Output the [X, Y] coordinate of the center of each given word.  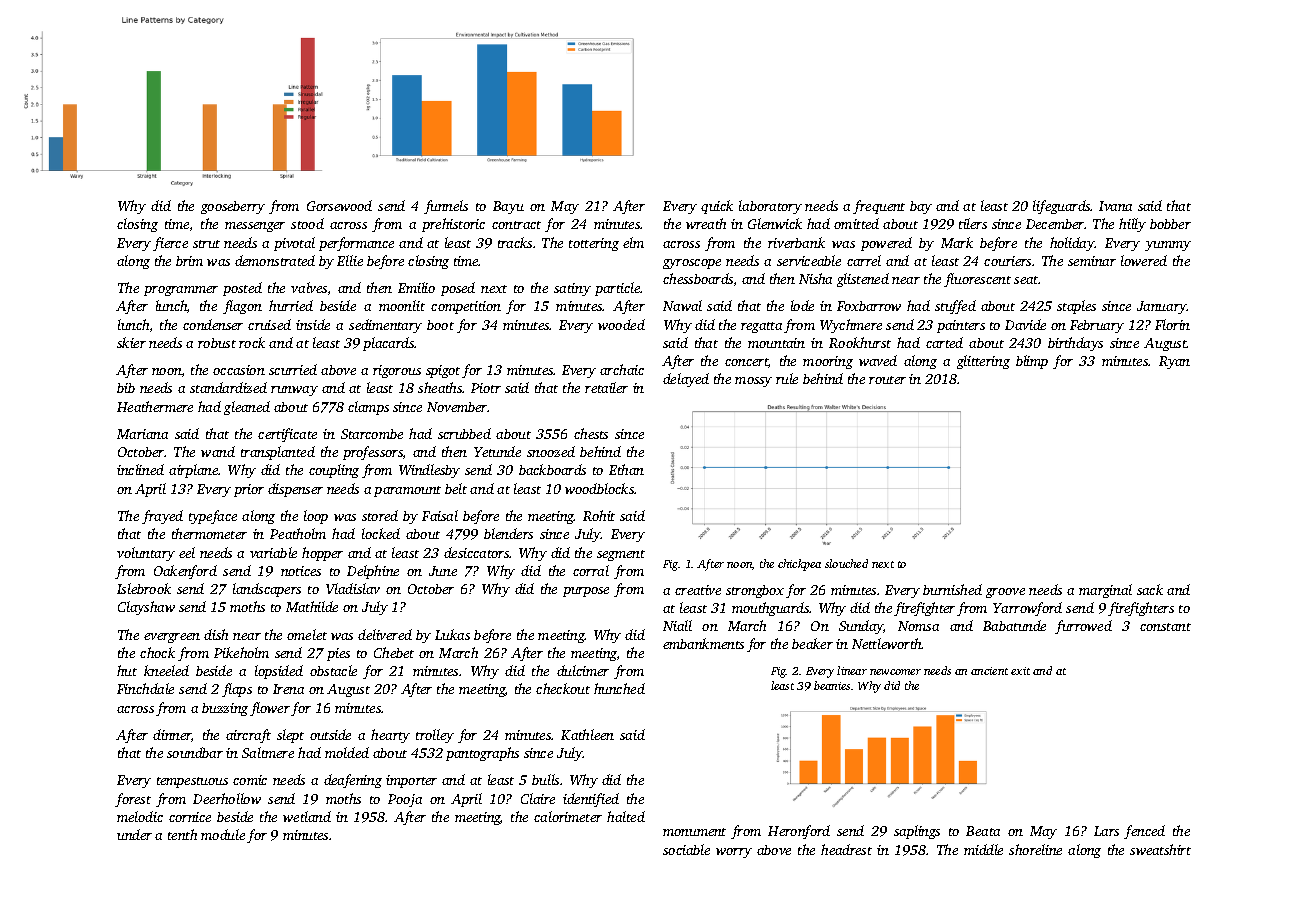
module [223, 834]
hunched [619, 688]
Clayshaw [146, 608]
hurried [291, 305]
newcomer [895, 672]
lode [802, 305]
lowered [1144, 260]
